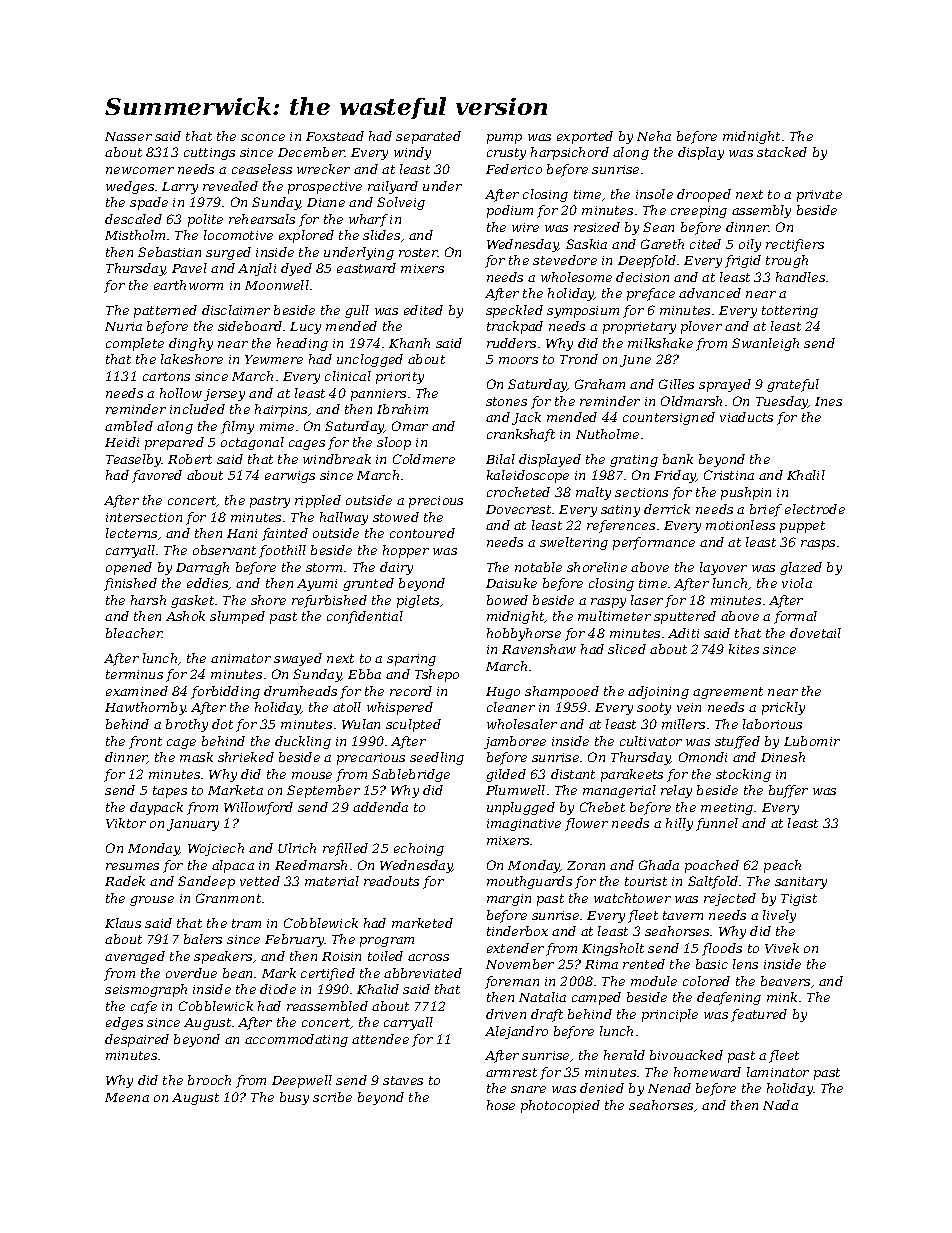  What do you see at coordinates (263, 137) in the screenshot?
I see `sconce` at bounding box center [263, 137].
